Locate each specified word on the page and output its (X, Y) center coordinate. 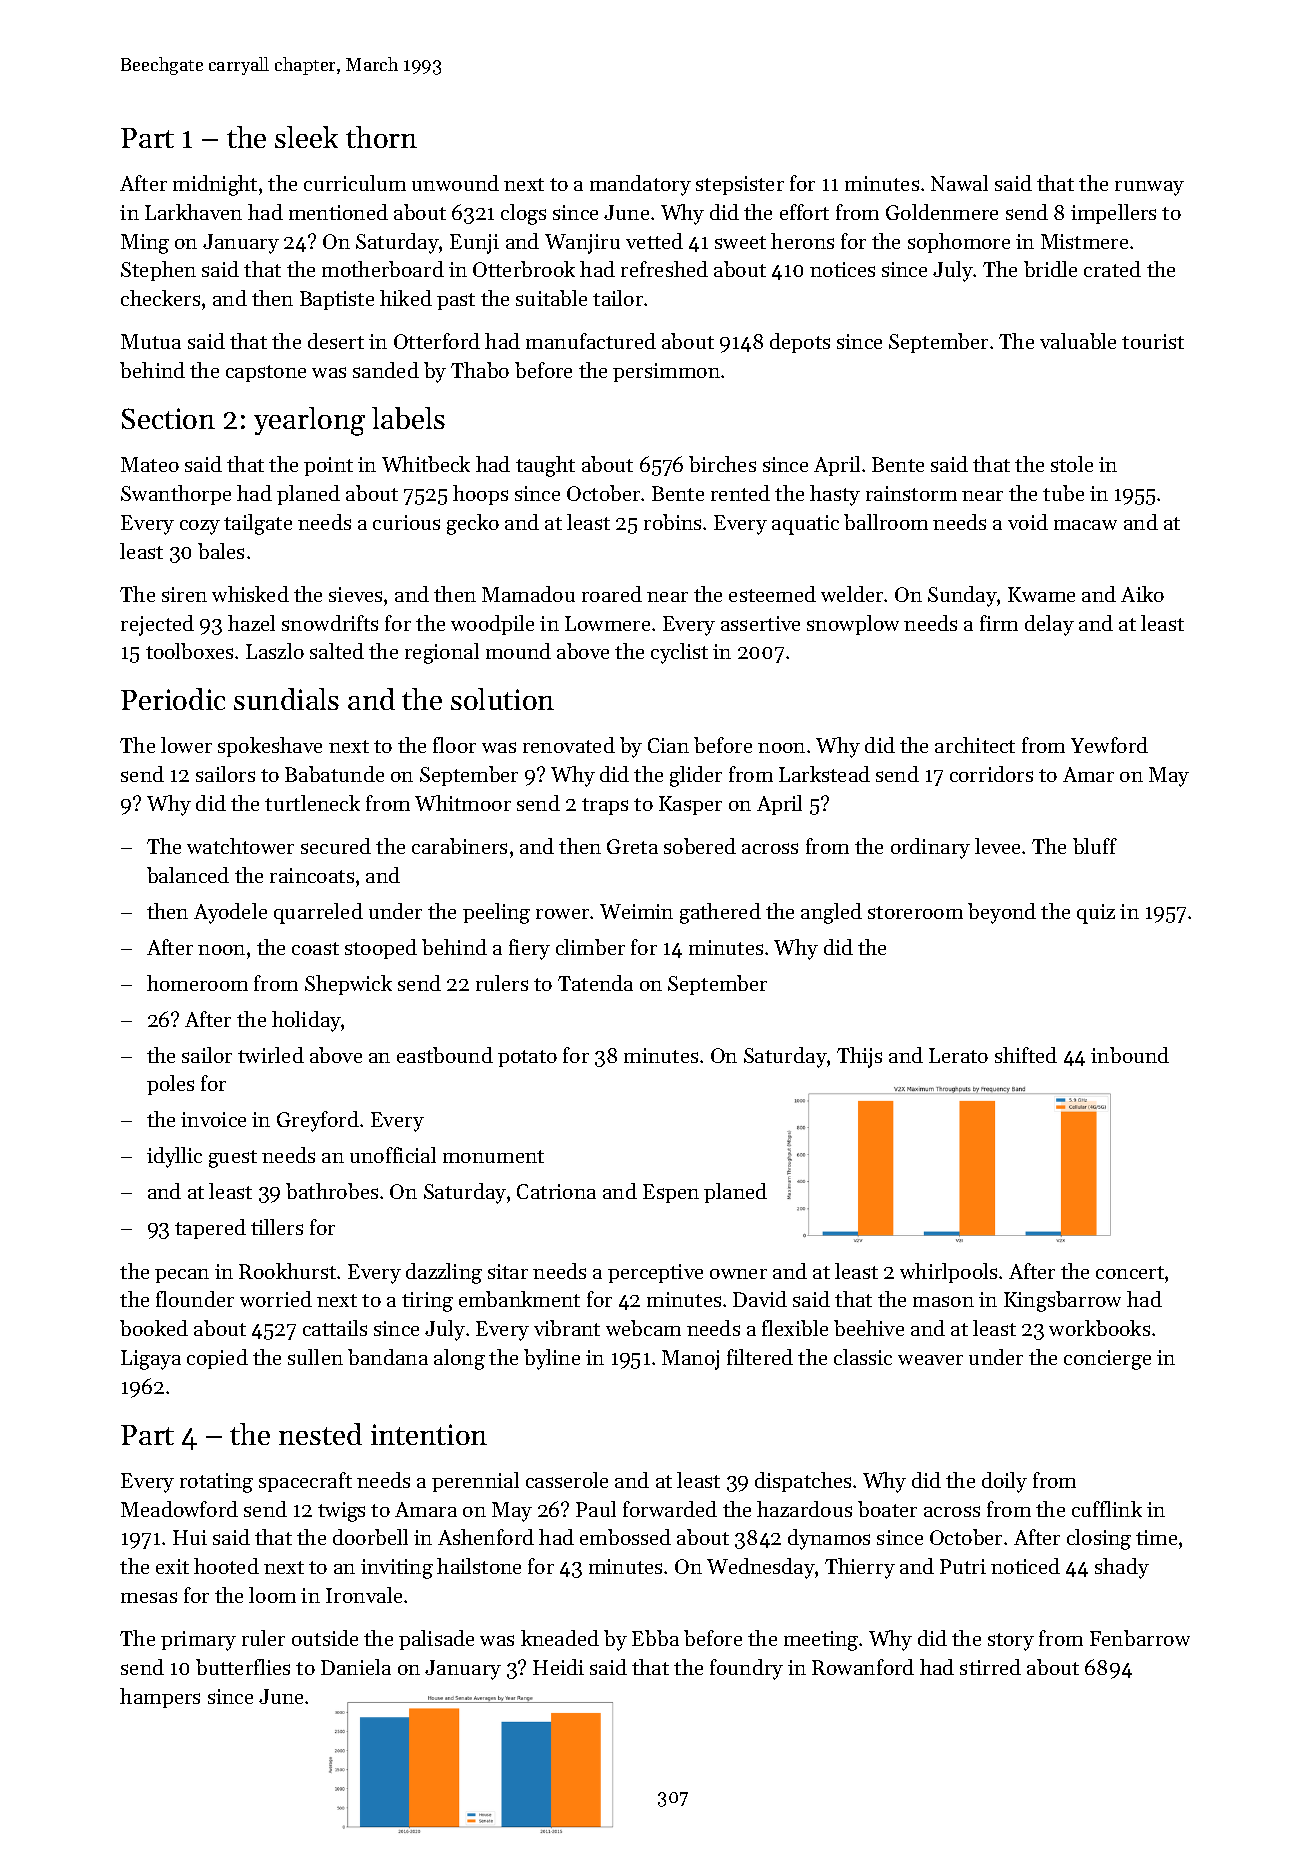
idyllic (174, 1157)
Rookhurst (287, 1271)
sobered (700, 846)
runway (1149, 188)
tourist (1153, 341)
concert (1130, 1272)
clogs (523, 214)
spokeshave (270, 747)
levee (997, 846)
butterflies (243, 1667)
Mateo (150, 464)
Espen (671, 1193)
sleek (306, 137)
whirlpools (948, 1273)
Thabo (480, 370)
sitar (508, 1271)
